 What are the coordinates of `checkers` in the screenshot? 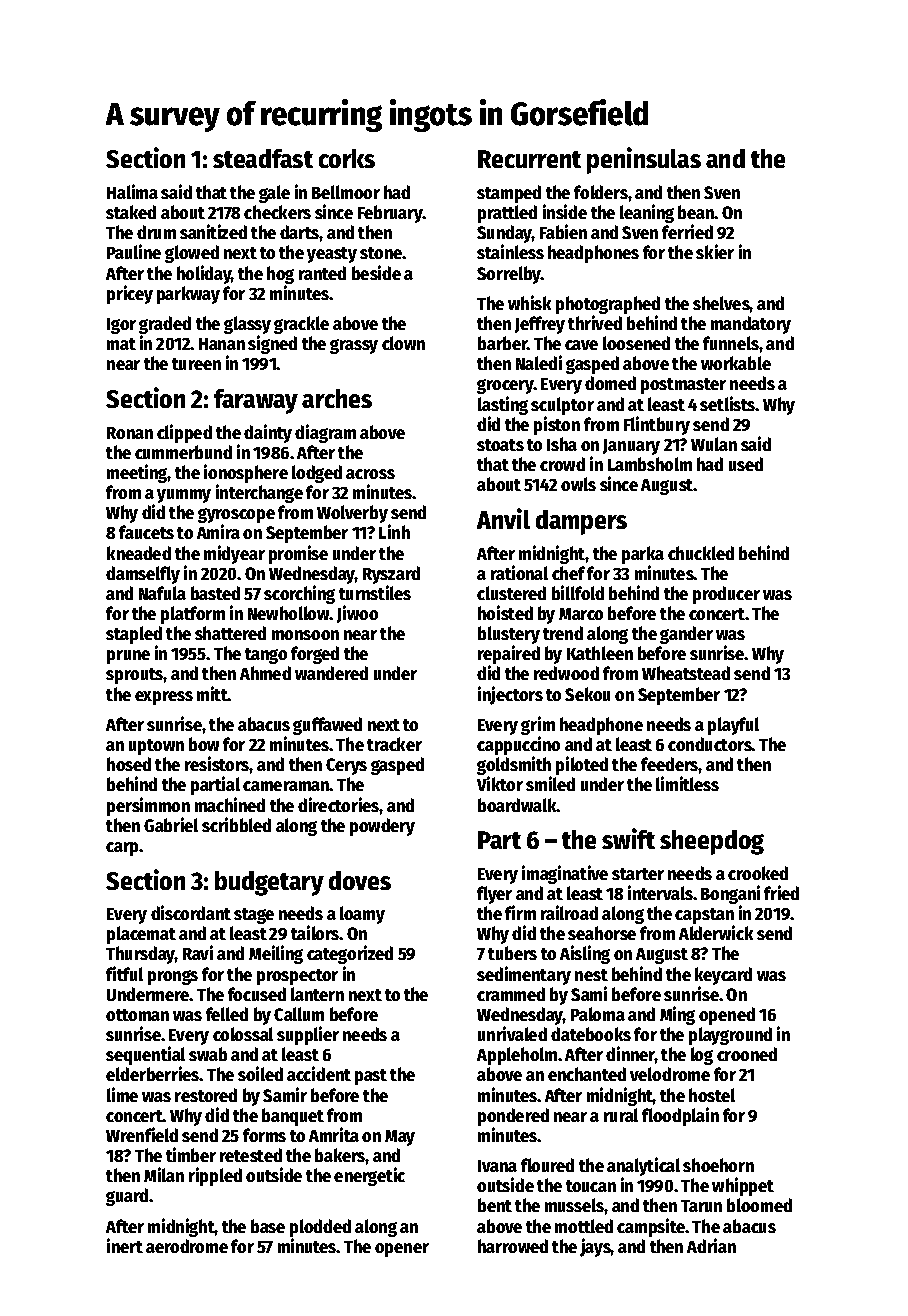 It's located at (277, 212).
